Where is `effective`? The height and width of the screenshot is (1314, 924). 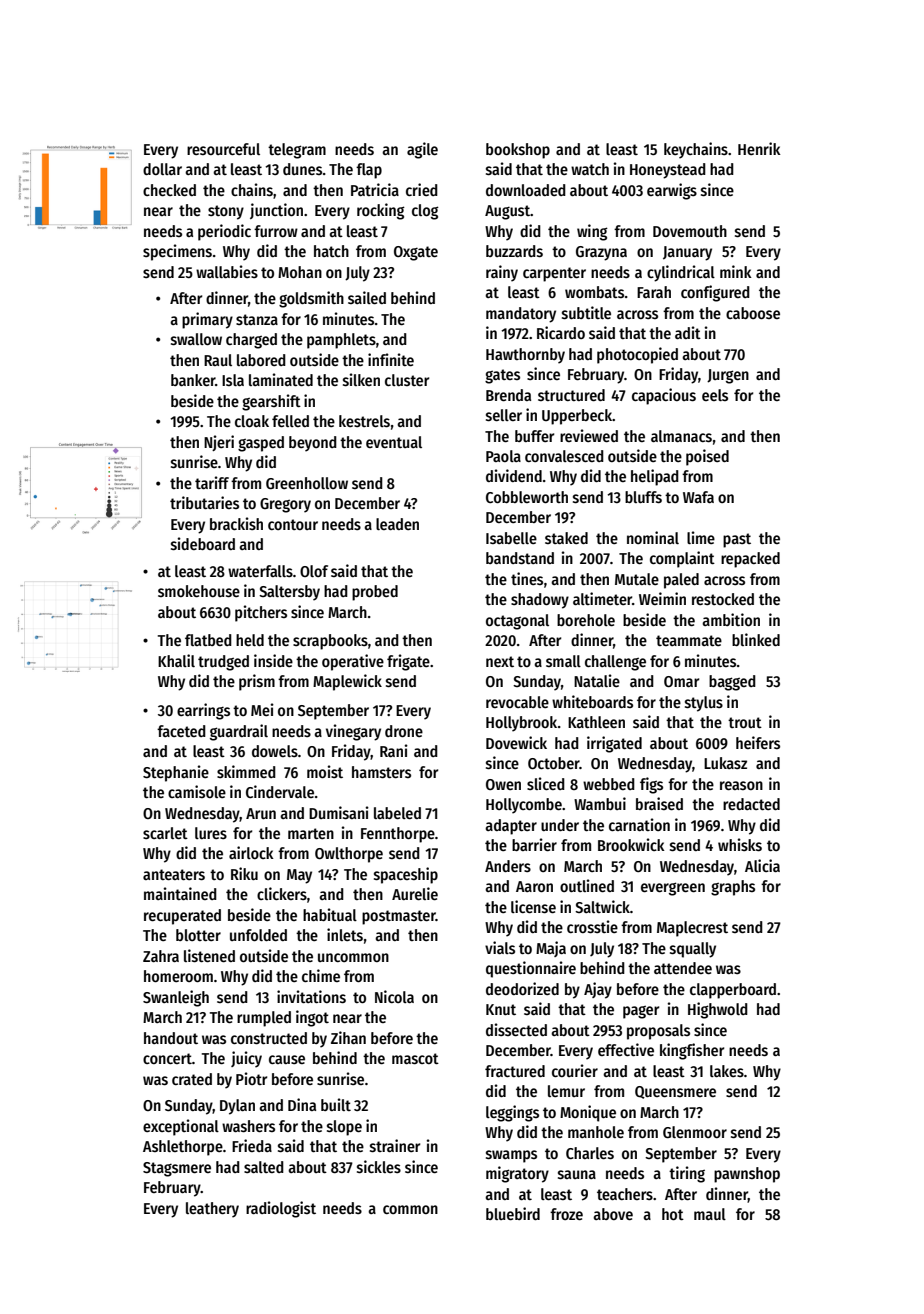
effective is located at coordinates (626, 1049).
